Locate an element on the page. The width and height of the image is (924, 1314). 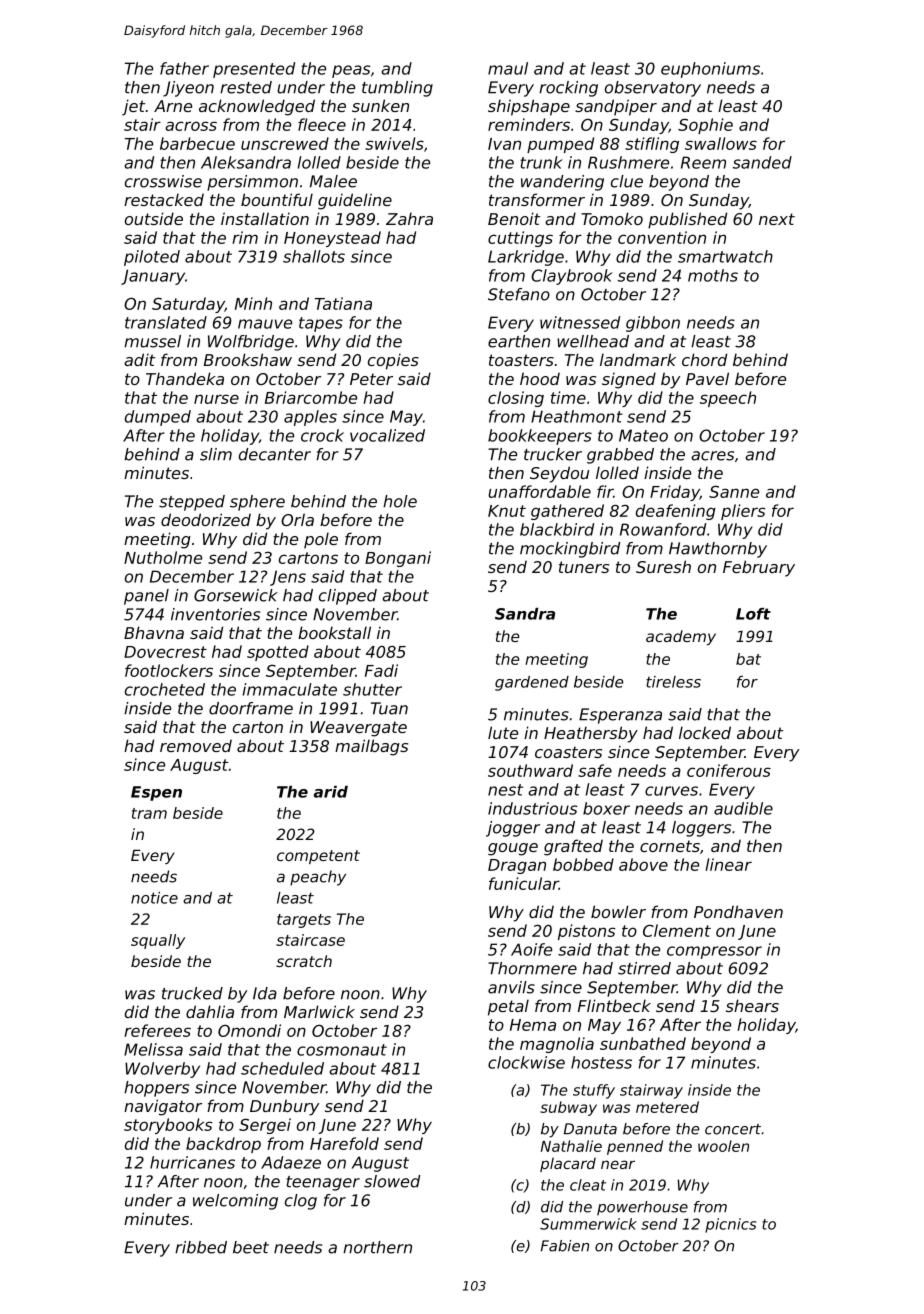
hole is located at coordinates (400, 501).
